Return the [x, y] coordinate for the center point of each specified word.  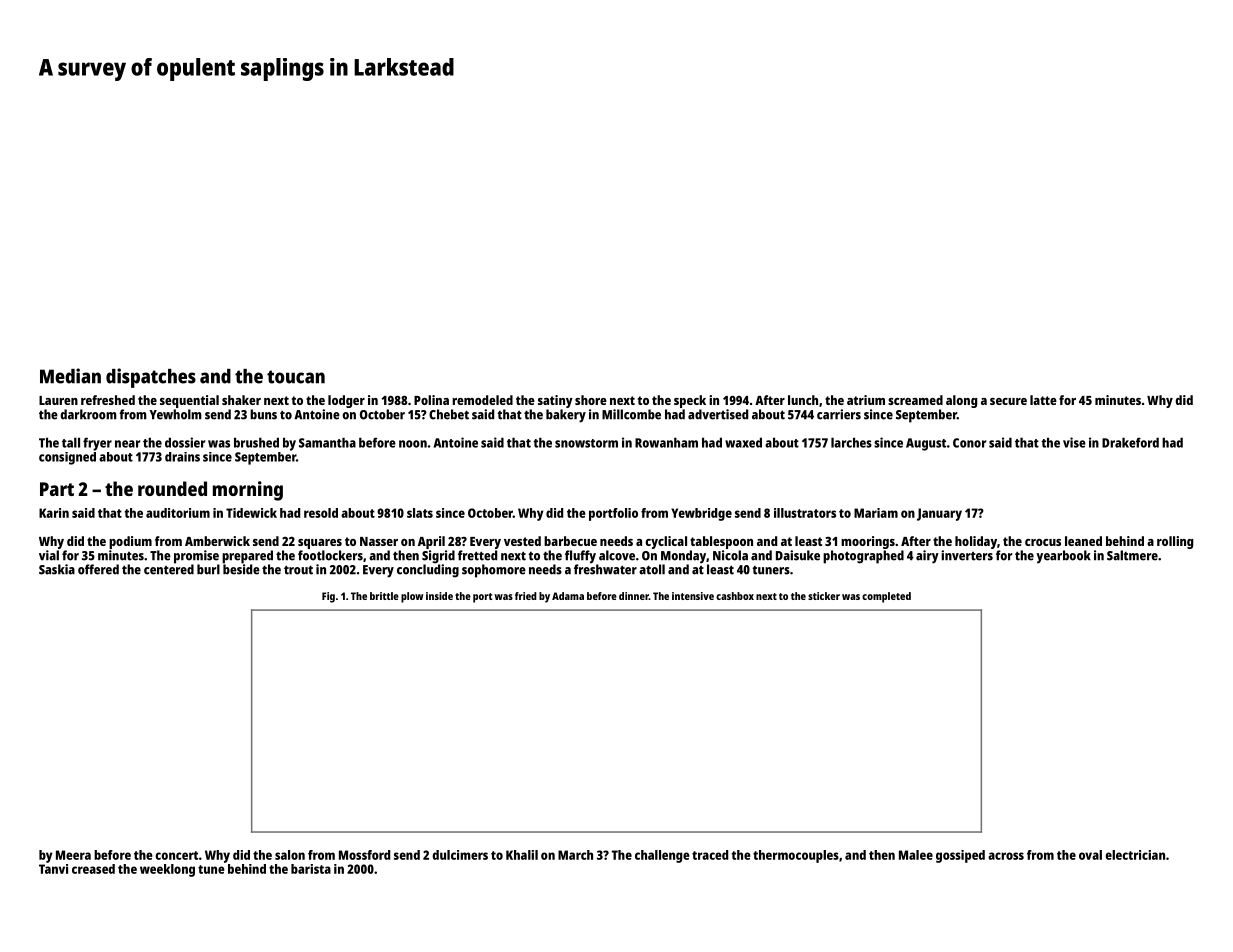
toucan [296, 377]
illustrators [805, 513]
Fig [328, 597]
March [575, 855]
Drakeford [1130, 442]
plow [412, 597]
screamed [915, 400]
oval [1090, 855]
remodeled [482, 400]
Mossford [364, 855]
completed [886, 597]
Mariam [876, 513]
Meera [73, 855]
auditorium [178, 513]
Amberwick [217, 541]
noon [413, 444]
